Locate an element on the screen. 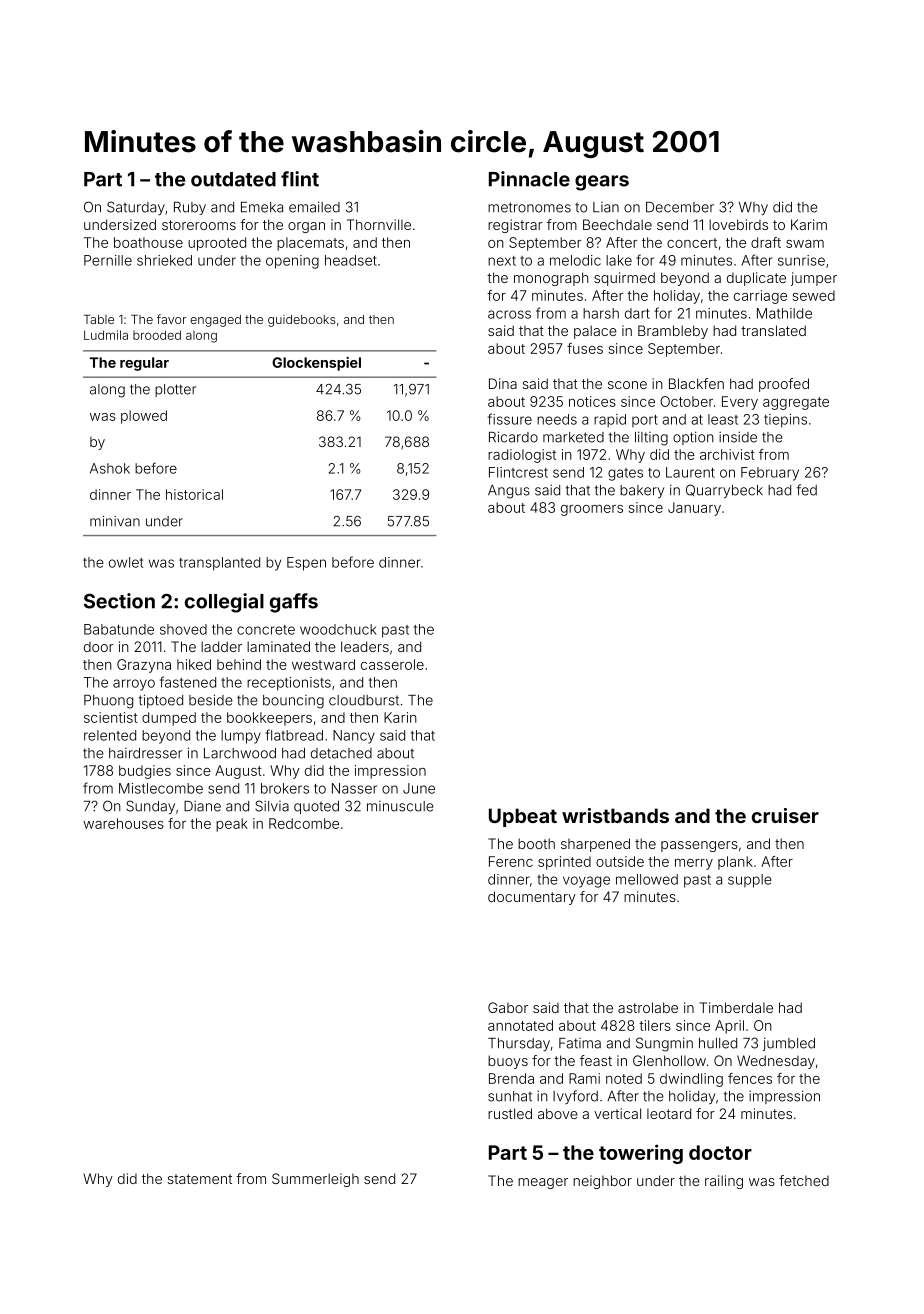 Image resolution: width=924 pixels, height=1314 pixels. transplanted is located at coordinates (219, 564).
